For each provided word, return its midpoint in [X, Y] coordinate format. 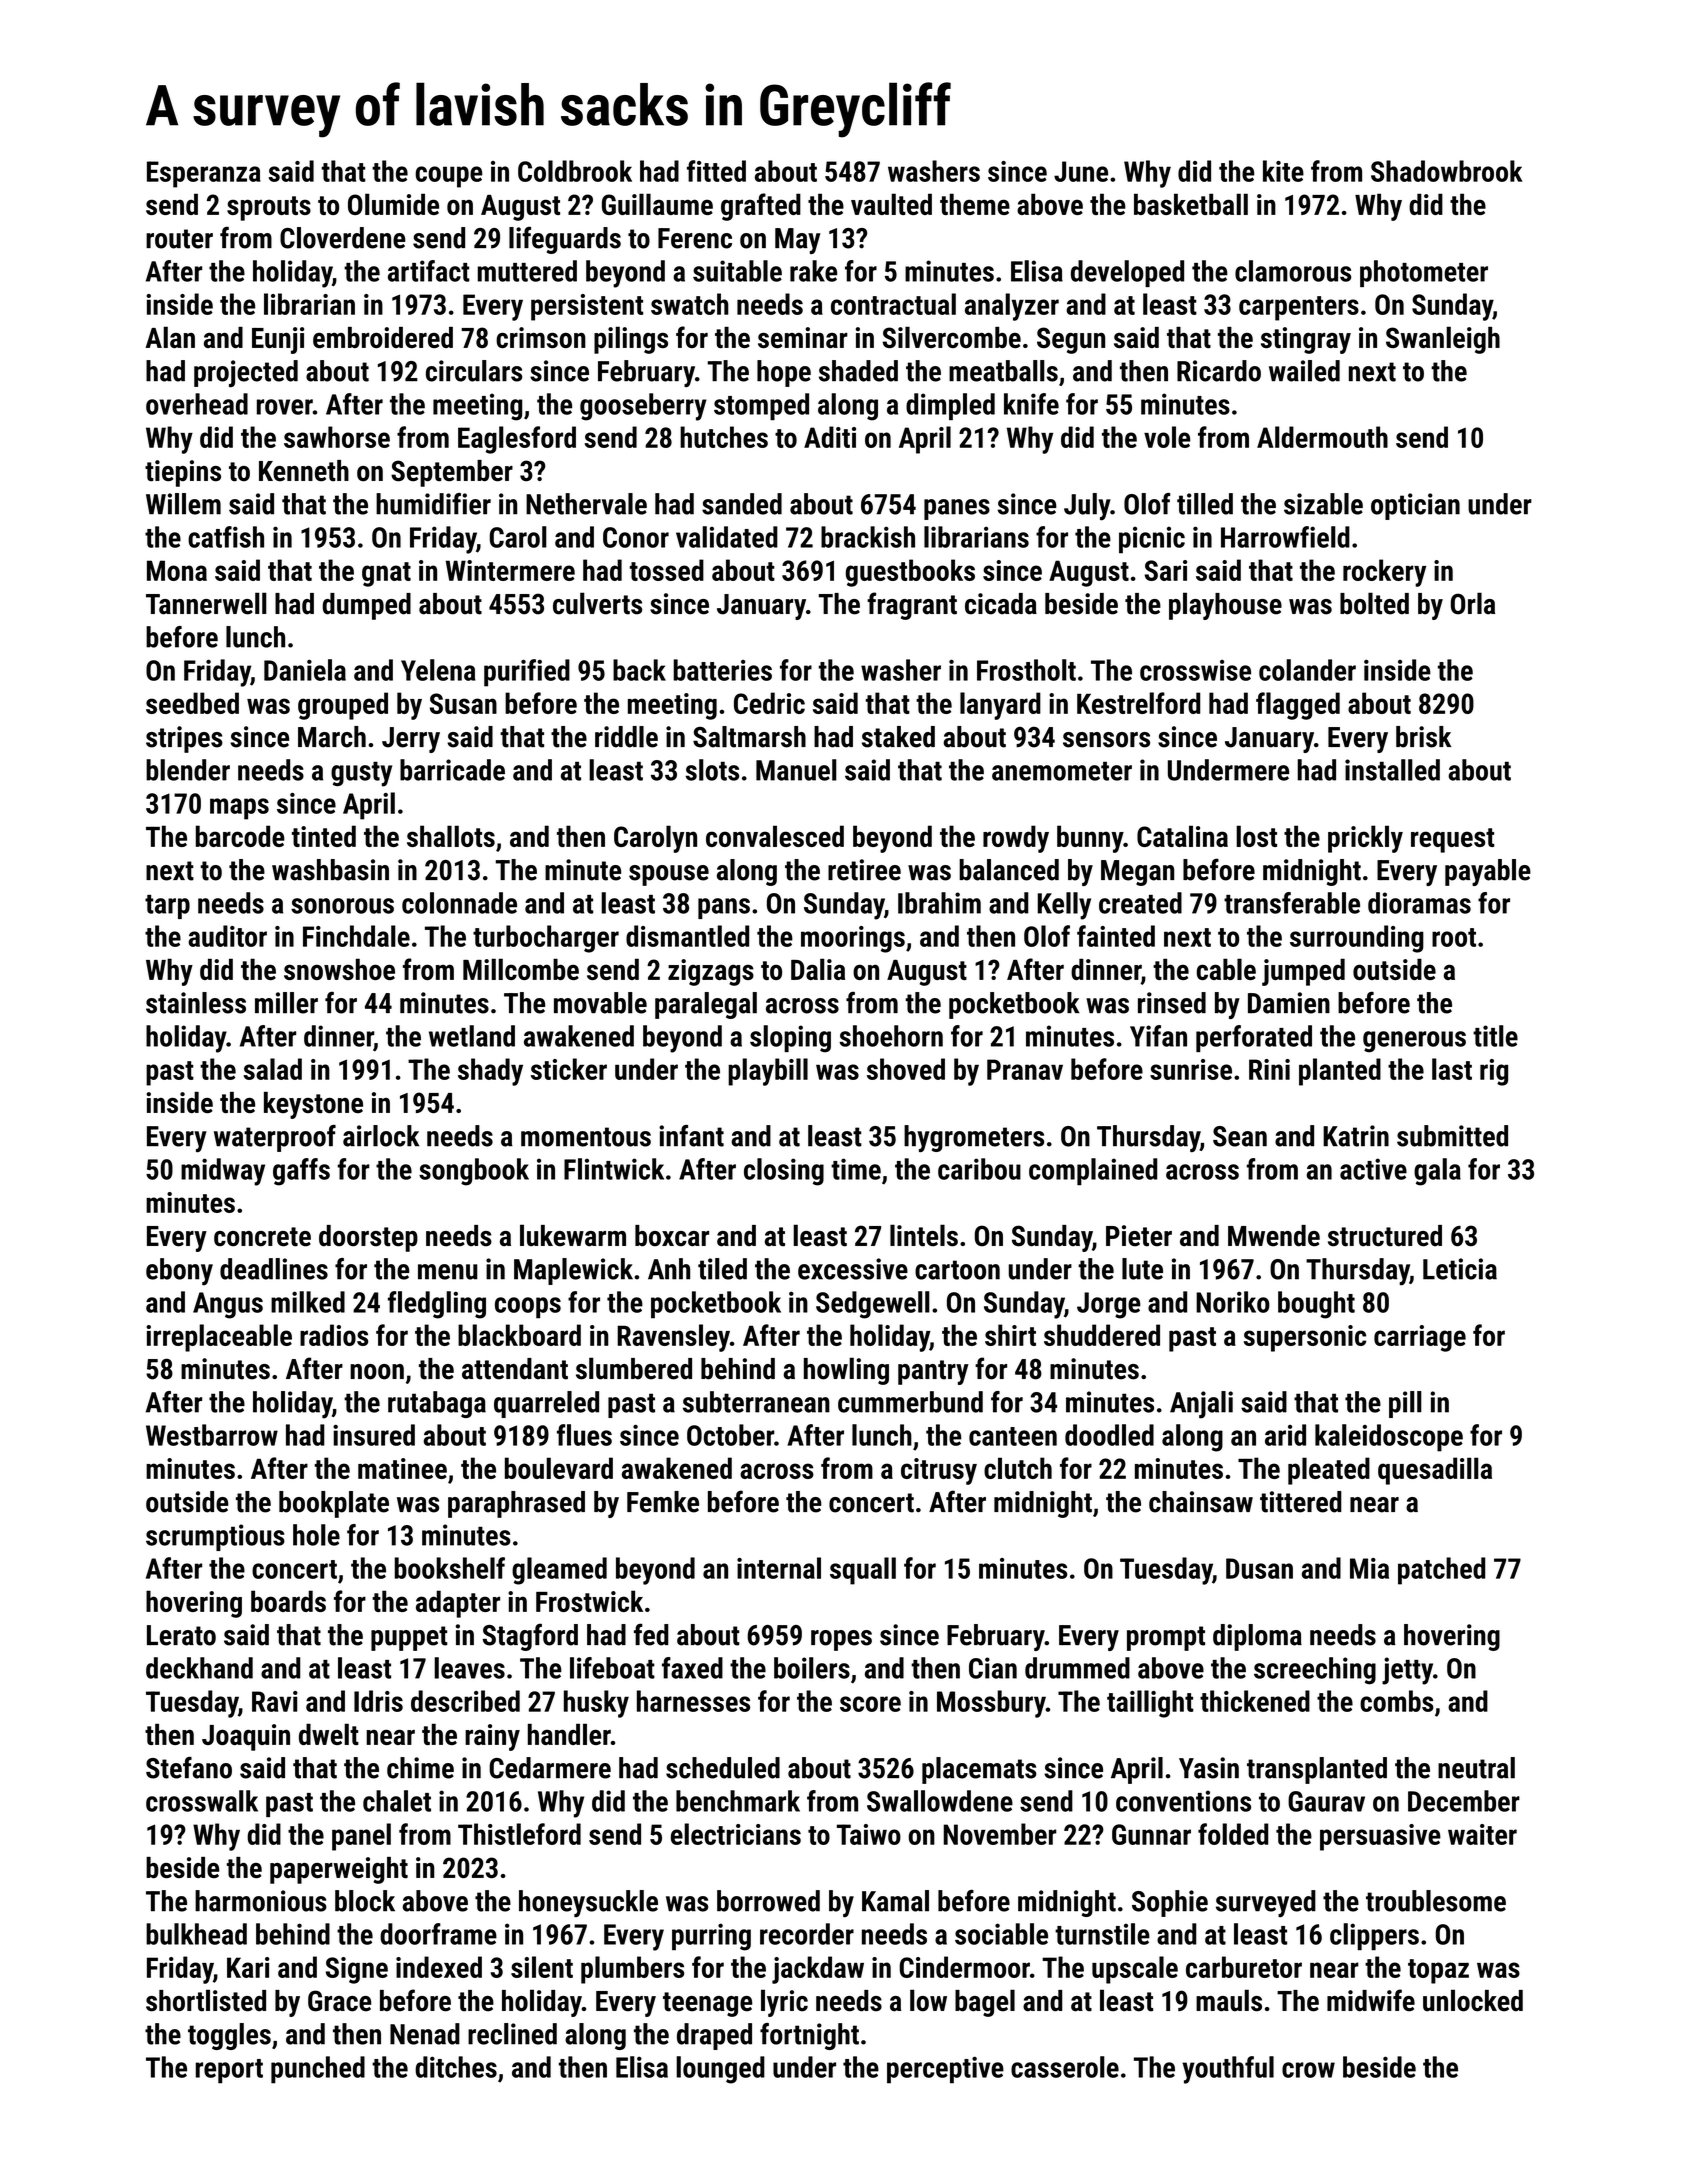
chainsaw [1201, 1502]
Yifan [1158, 1036]
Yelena [438, 670]
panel [361, 1837]
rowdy [1016, 839]
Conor [636, 537]
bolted [1374, 603]
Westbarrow [212, 1435]
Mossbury [991, 1704]
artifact [429, 271]
